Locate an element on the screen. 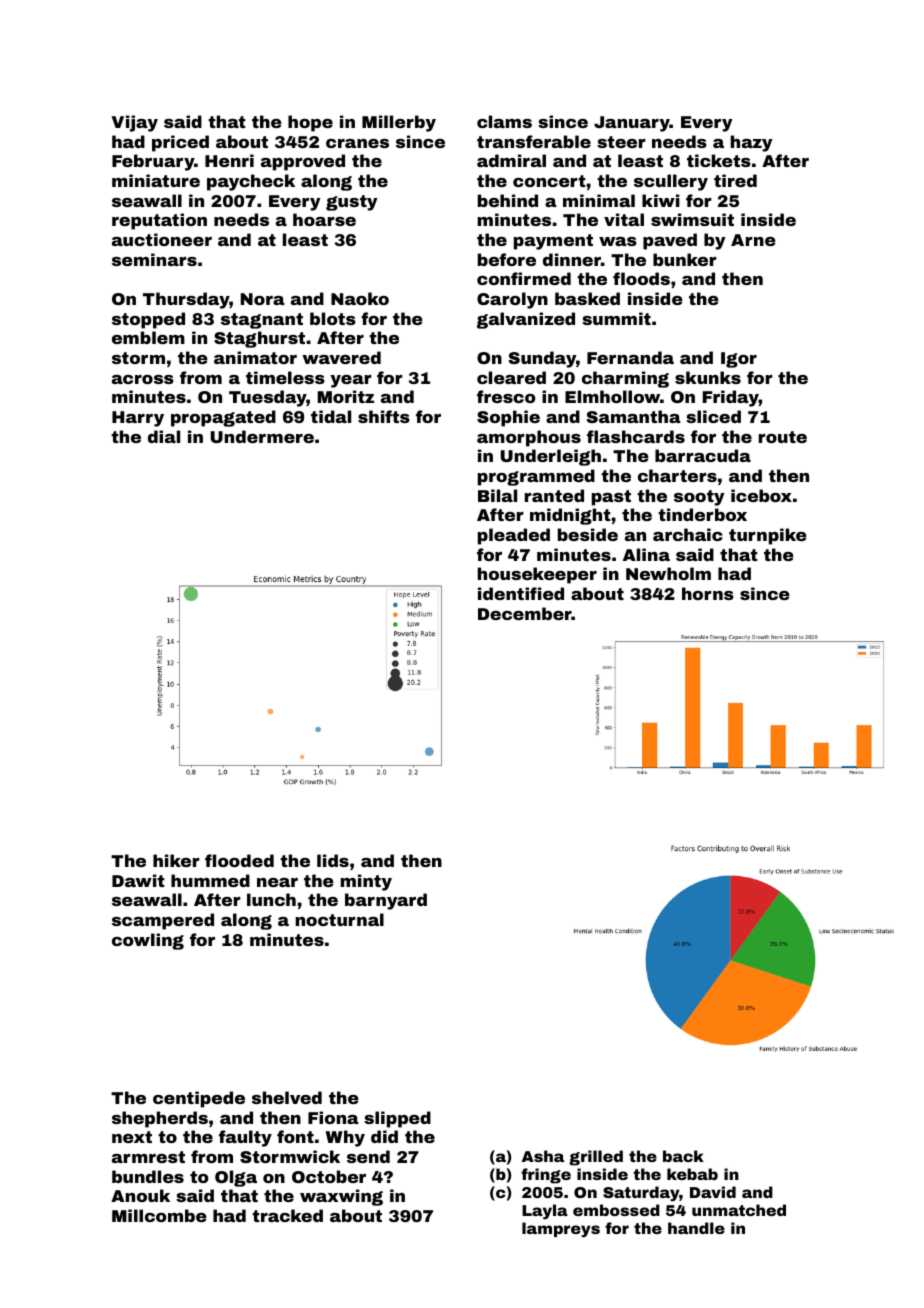  pleaded is located at coordinates (514, 536).
